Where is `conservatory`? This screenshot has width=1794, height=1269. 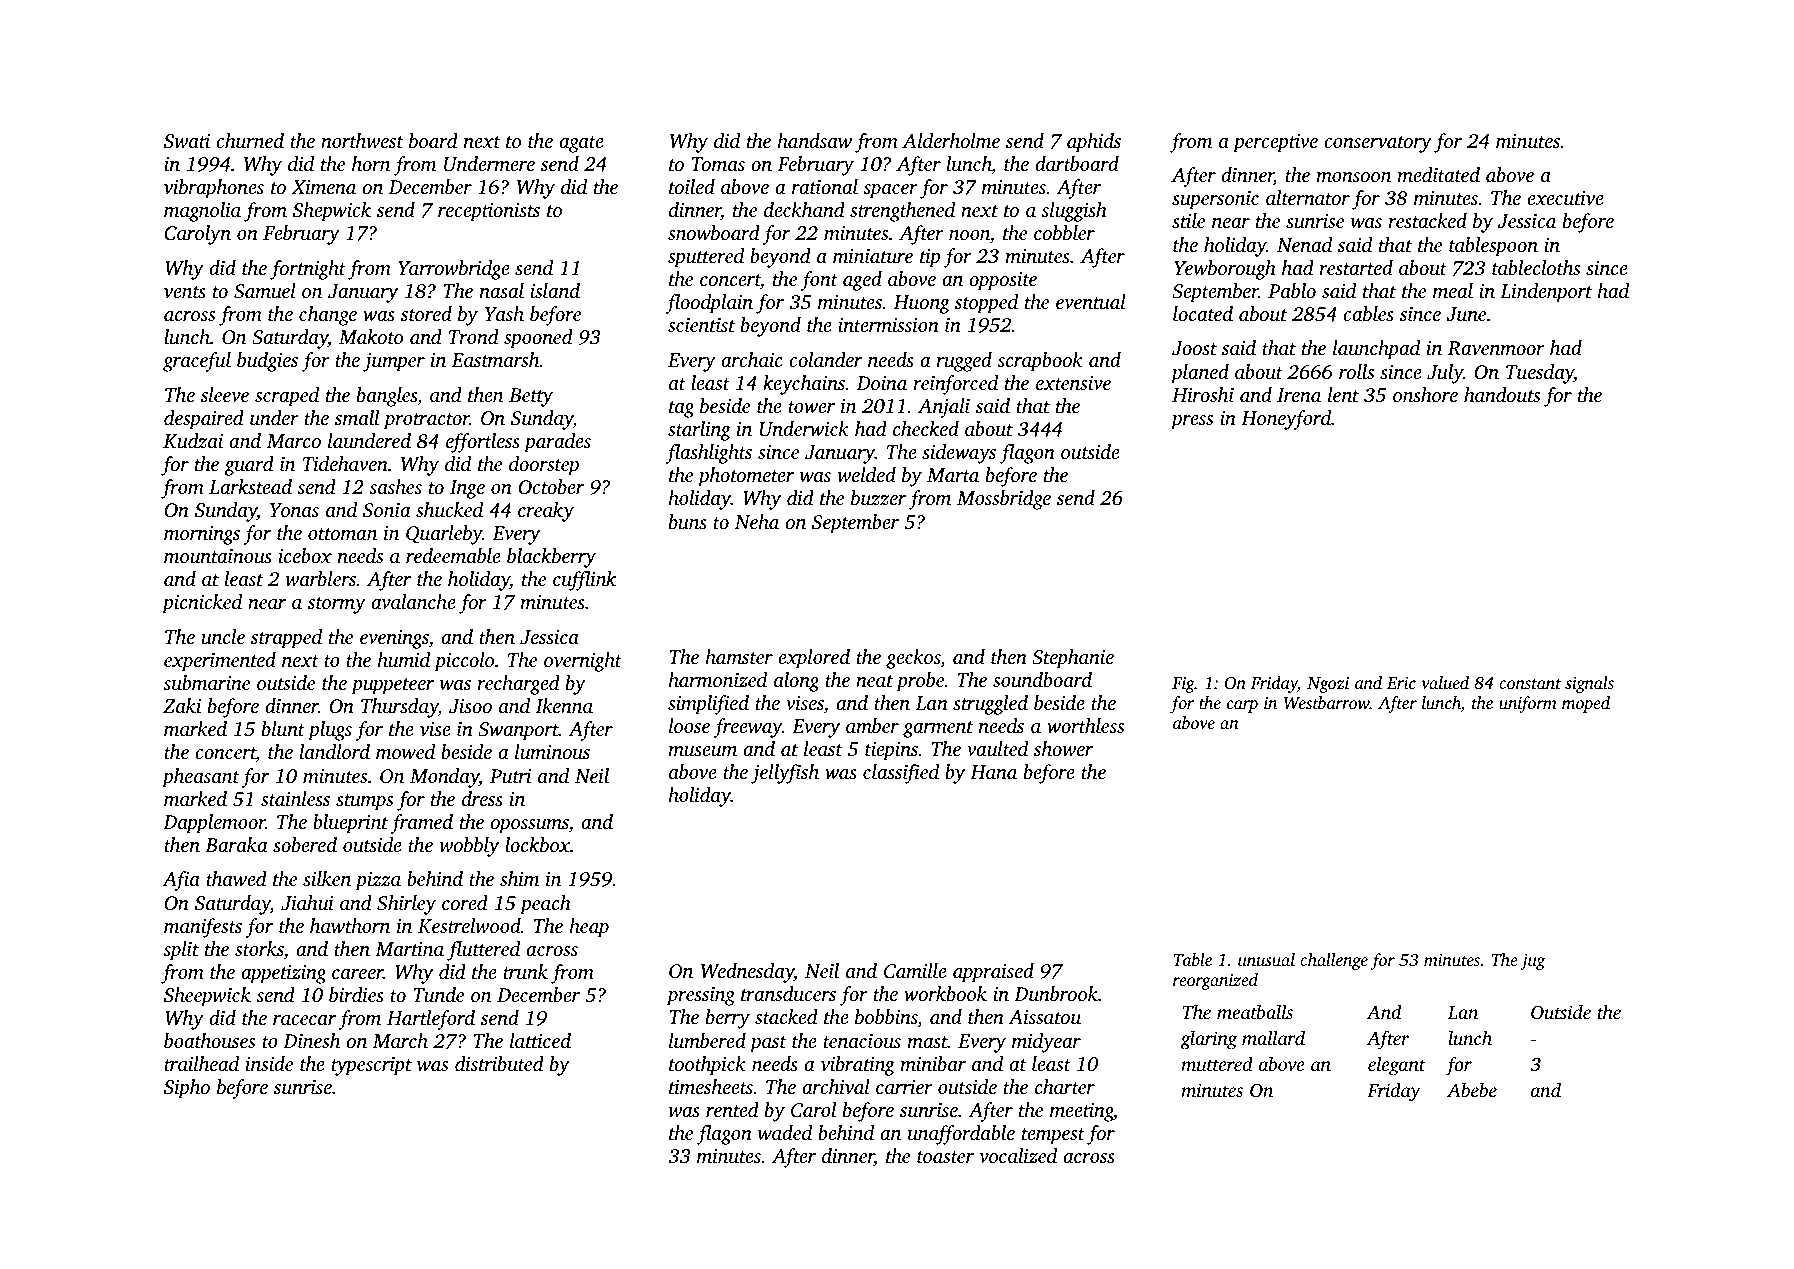 conservatory is located at coordinates (1378, 144).
